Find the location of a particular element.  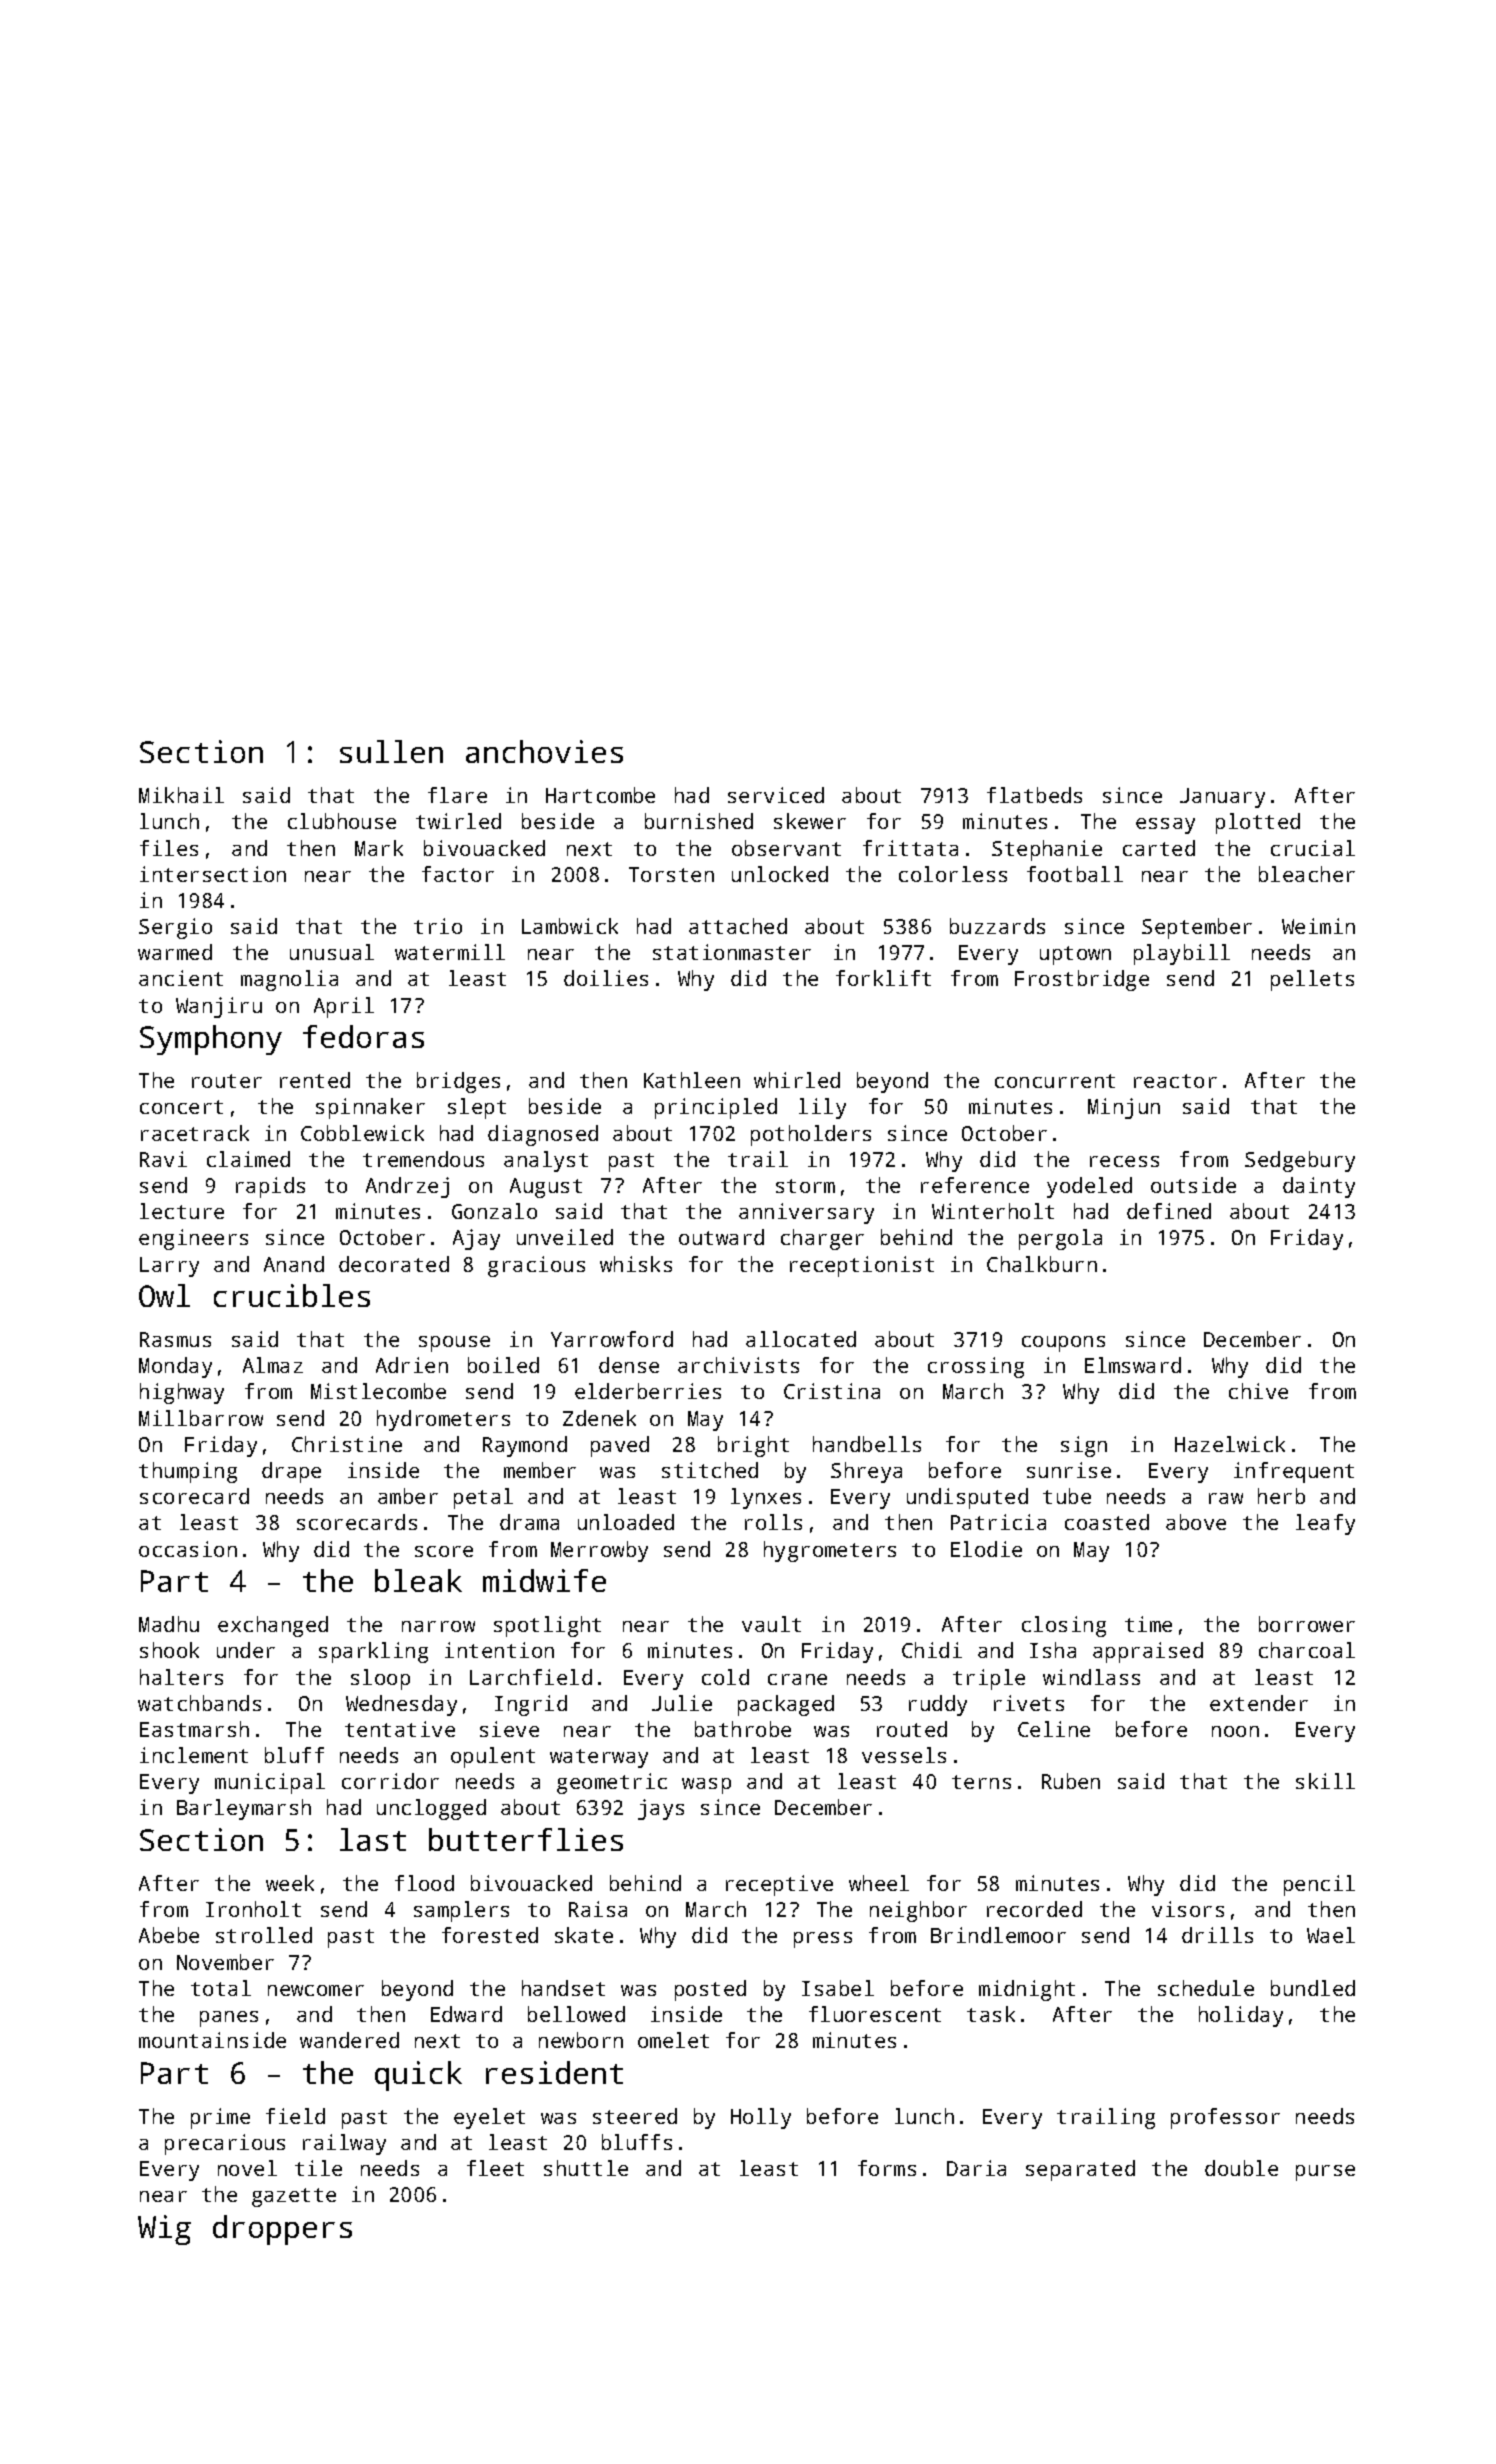

January is located at coordinates (1222, 798).
